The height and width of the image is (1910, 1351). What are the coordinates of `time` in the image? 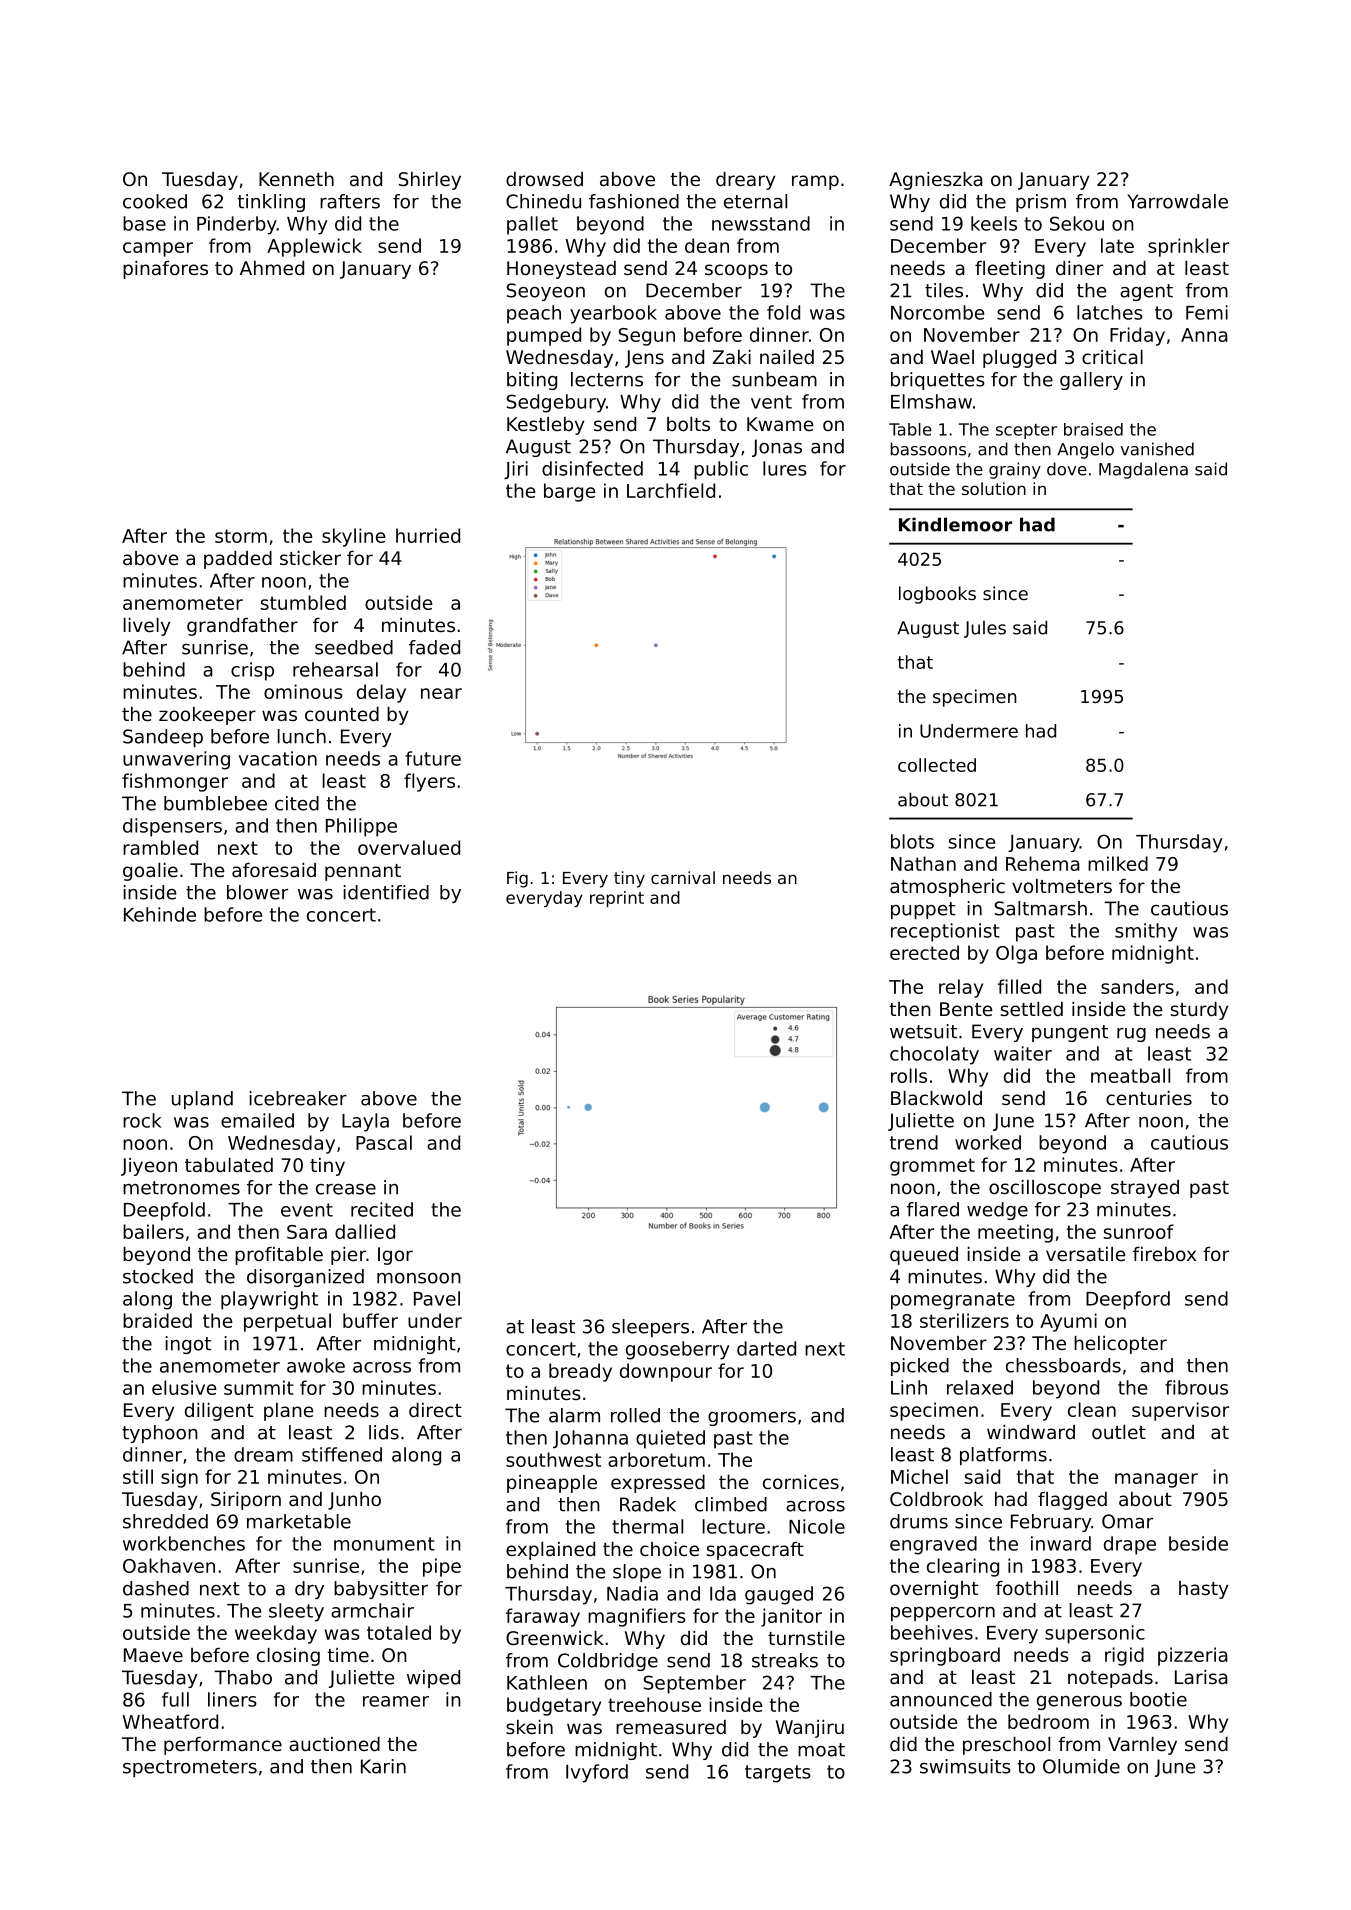 It's located at (348, 1655).
